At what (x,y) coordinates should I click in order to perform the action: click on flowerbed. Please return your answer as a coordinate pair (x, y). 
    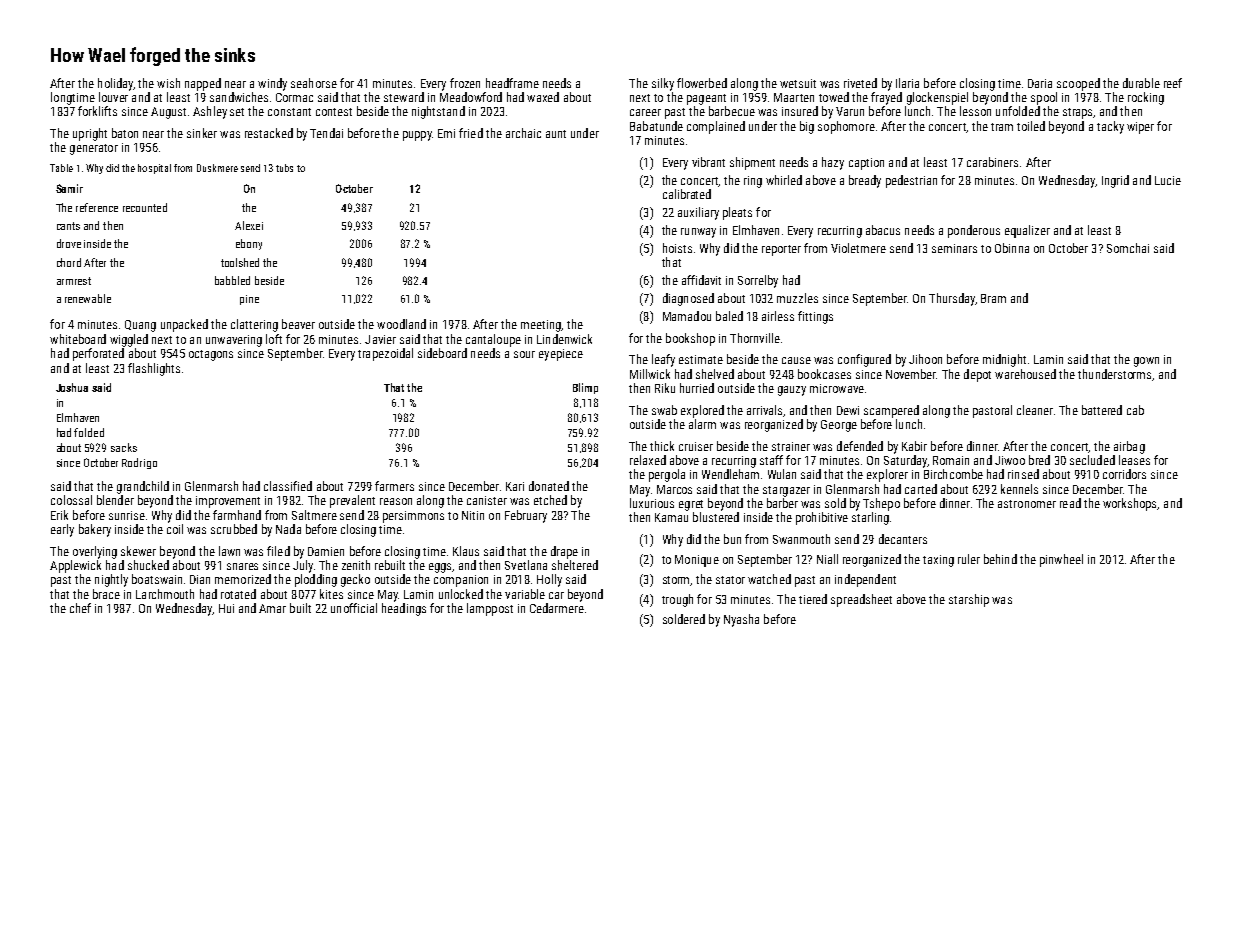
    Looking at the image, I should click on (702, 83).
